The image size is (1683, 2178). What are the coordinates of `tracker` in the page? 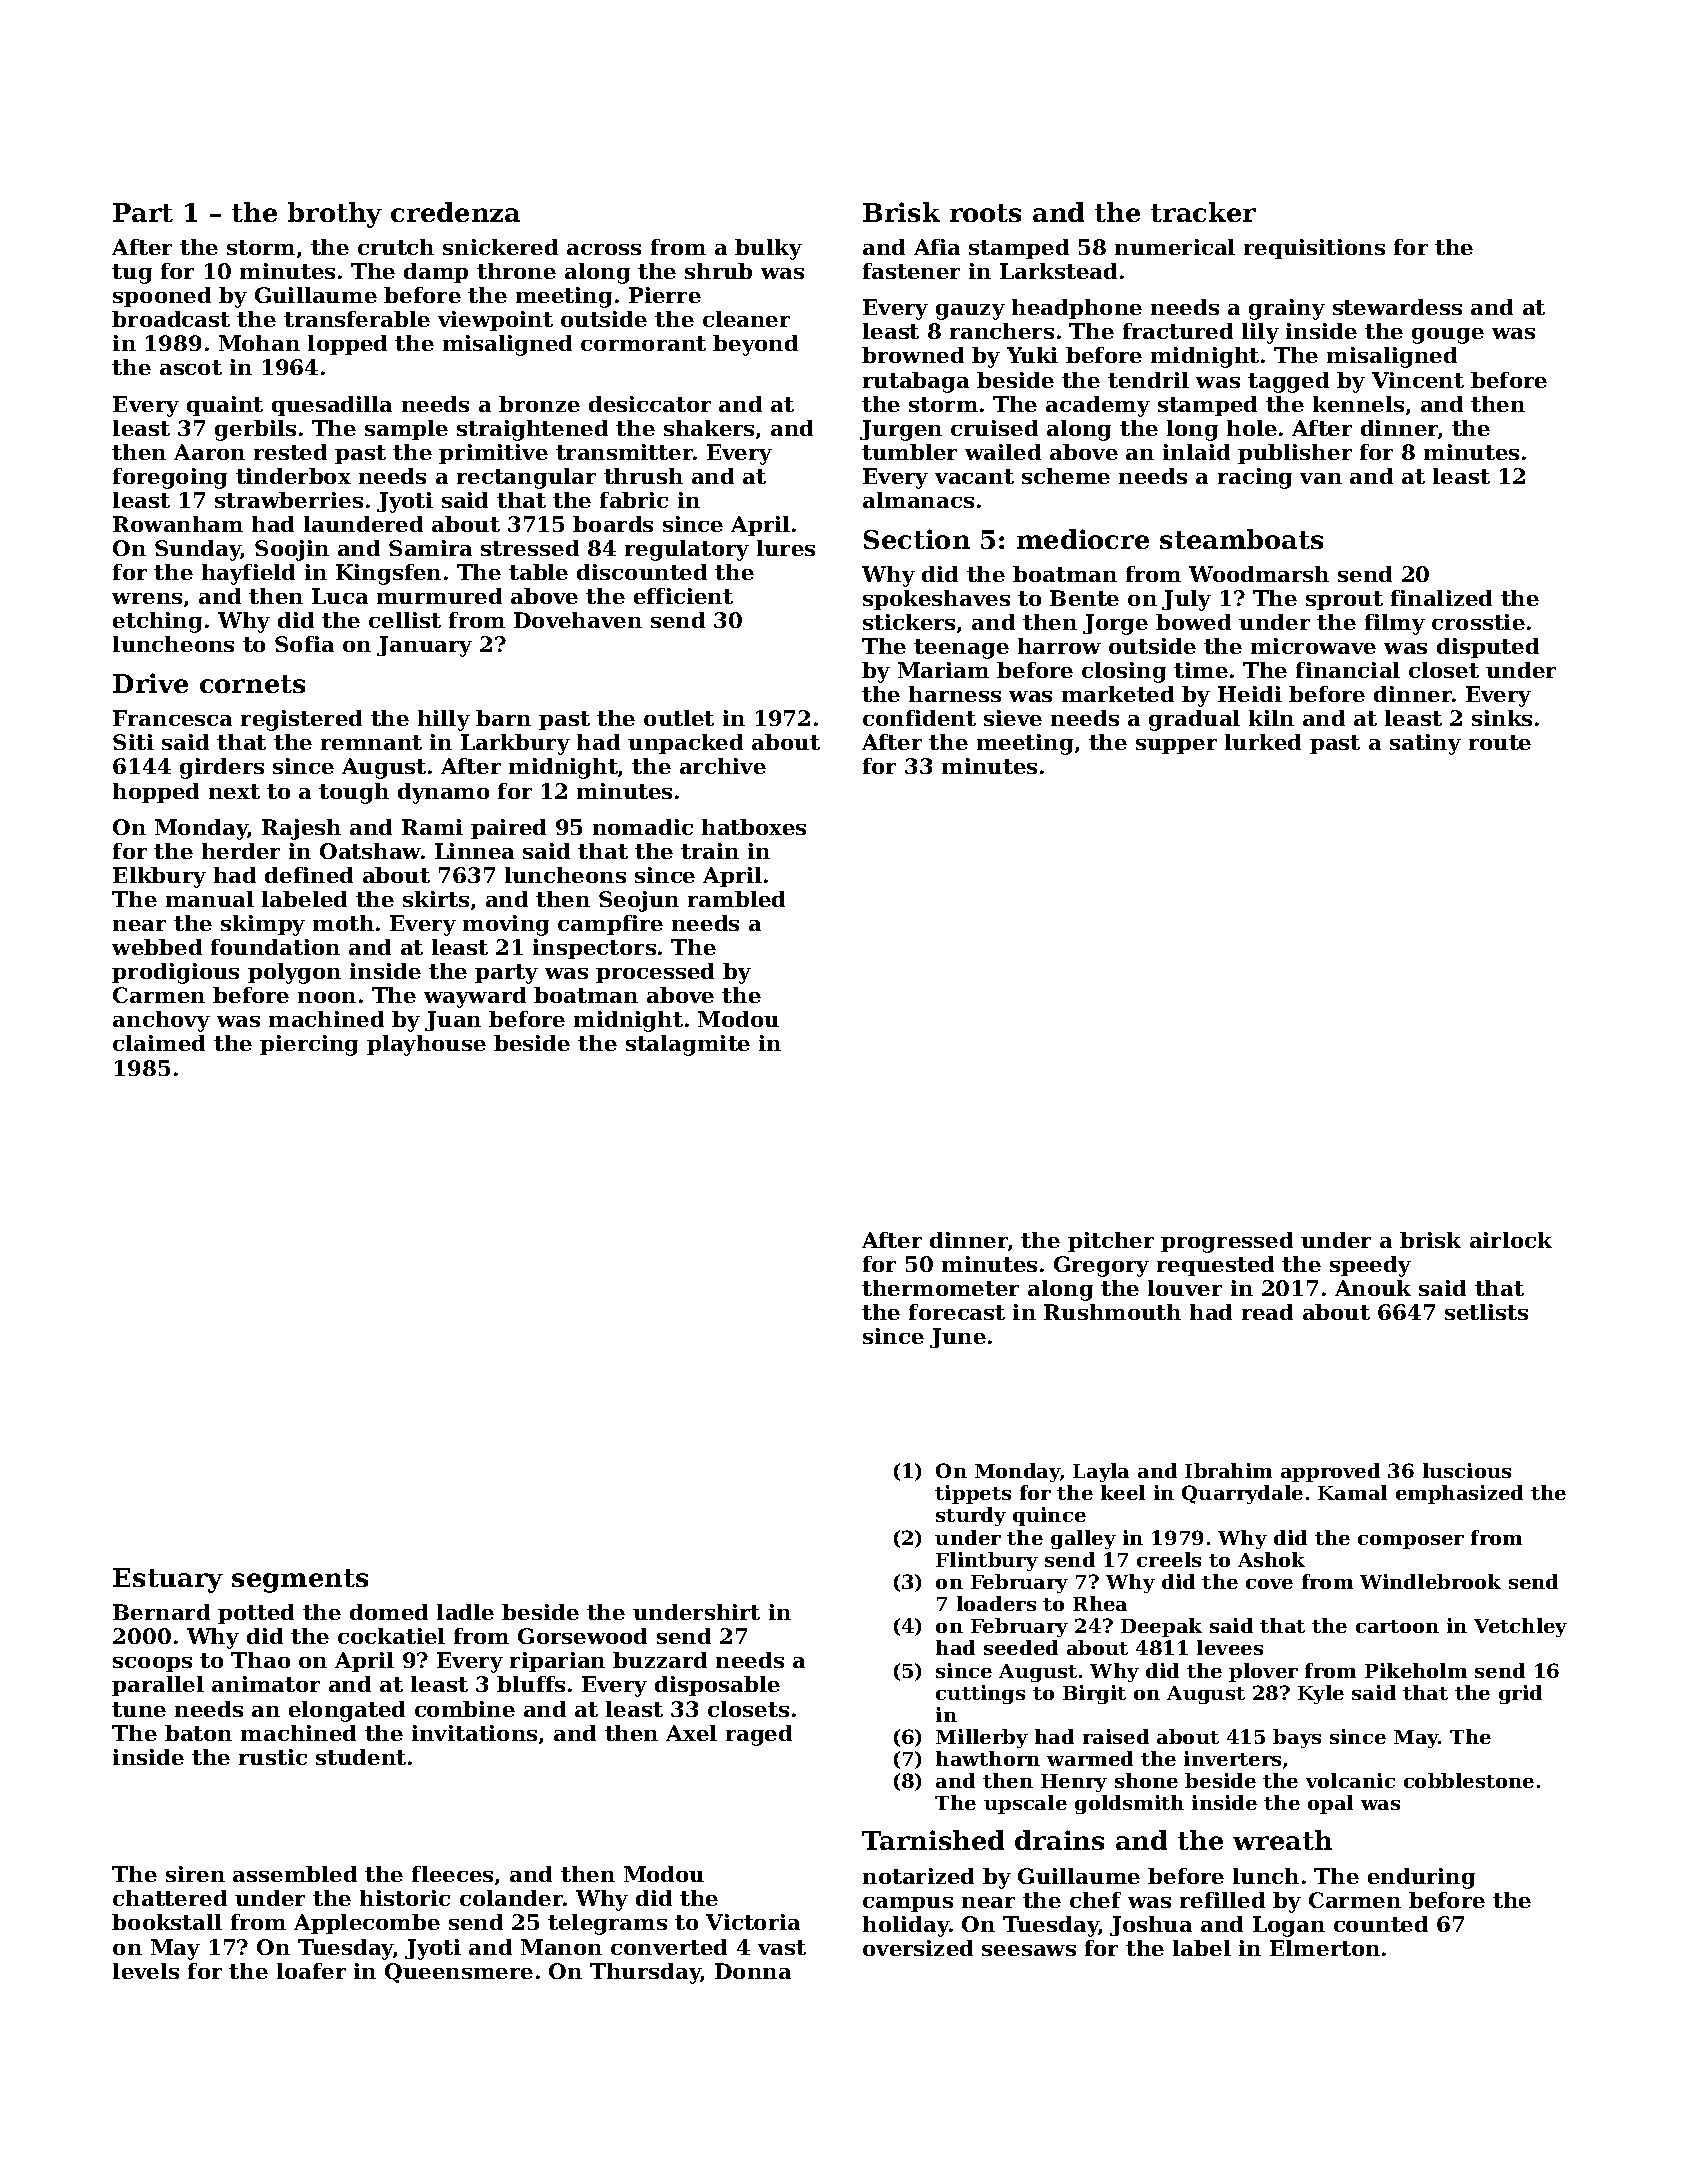 It's located at (1203, 212).
